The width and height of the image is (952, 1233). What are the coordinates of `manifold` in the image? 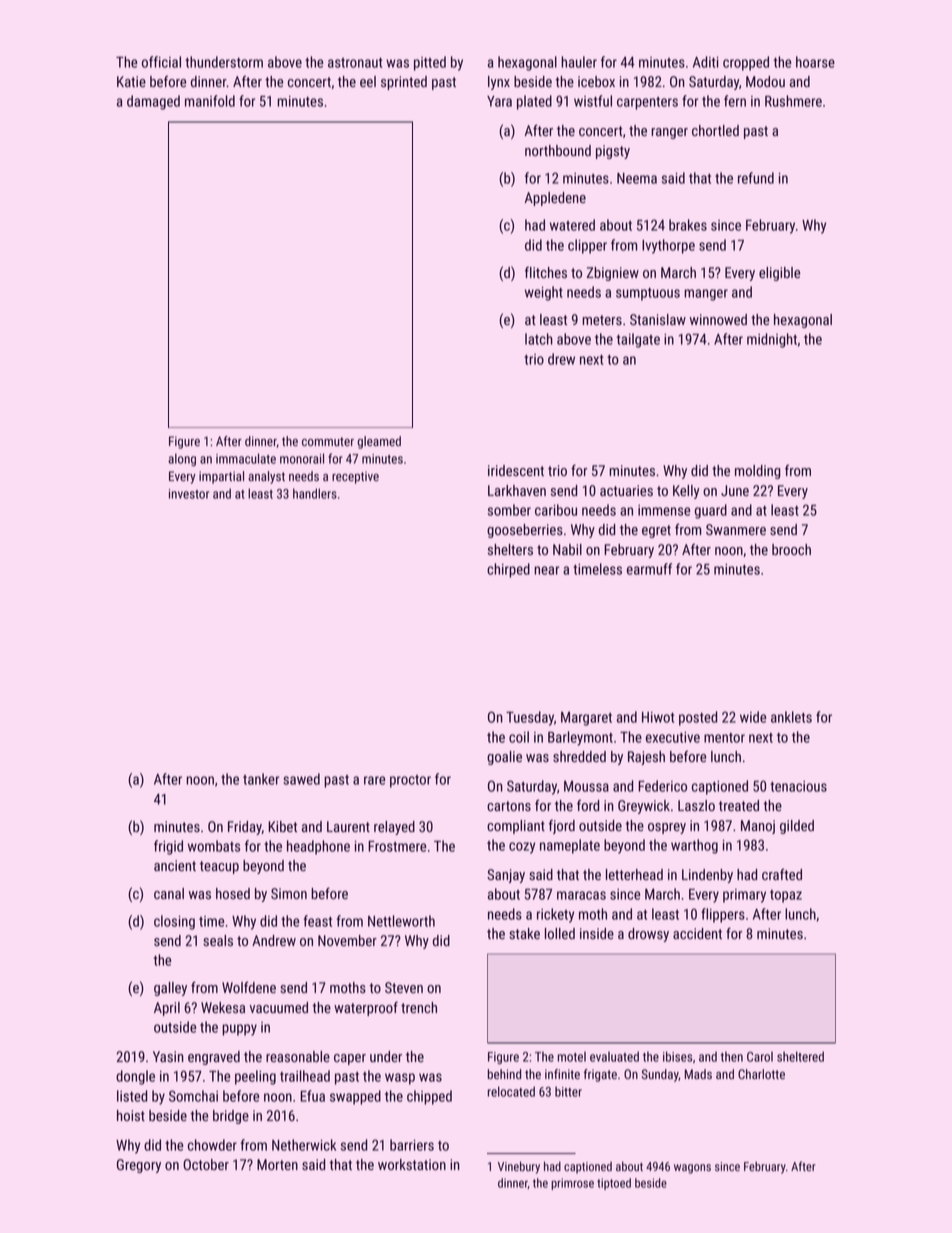 It's located at (210, 101).
